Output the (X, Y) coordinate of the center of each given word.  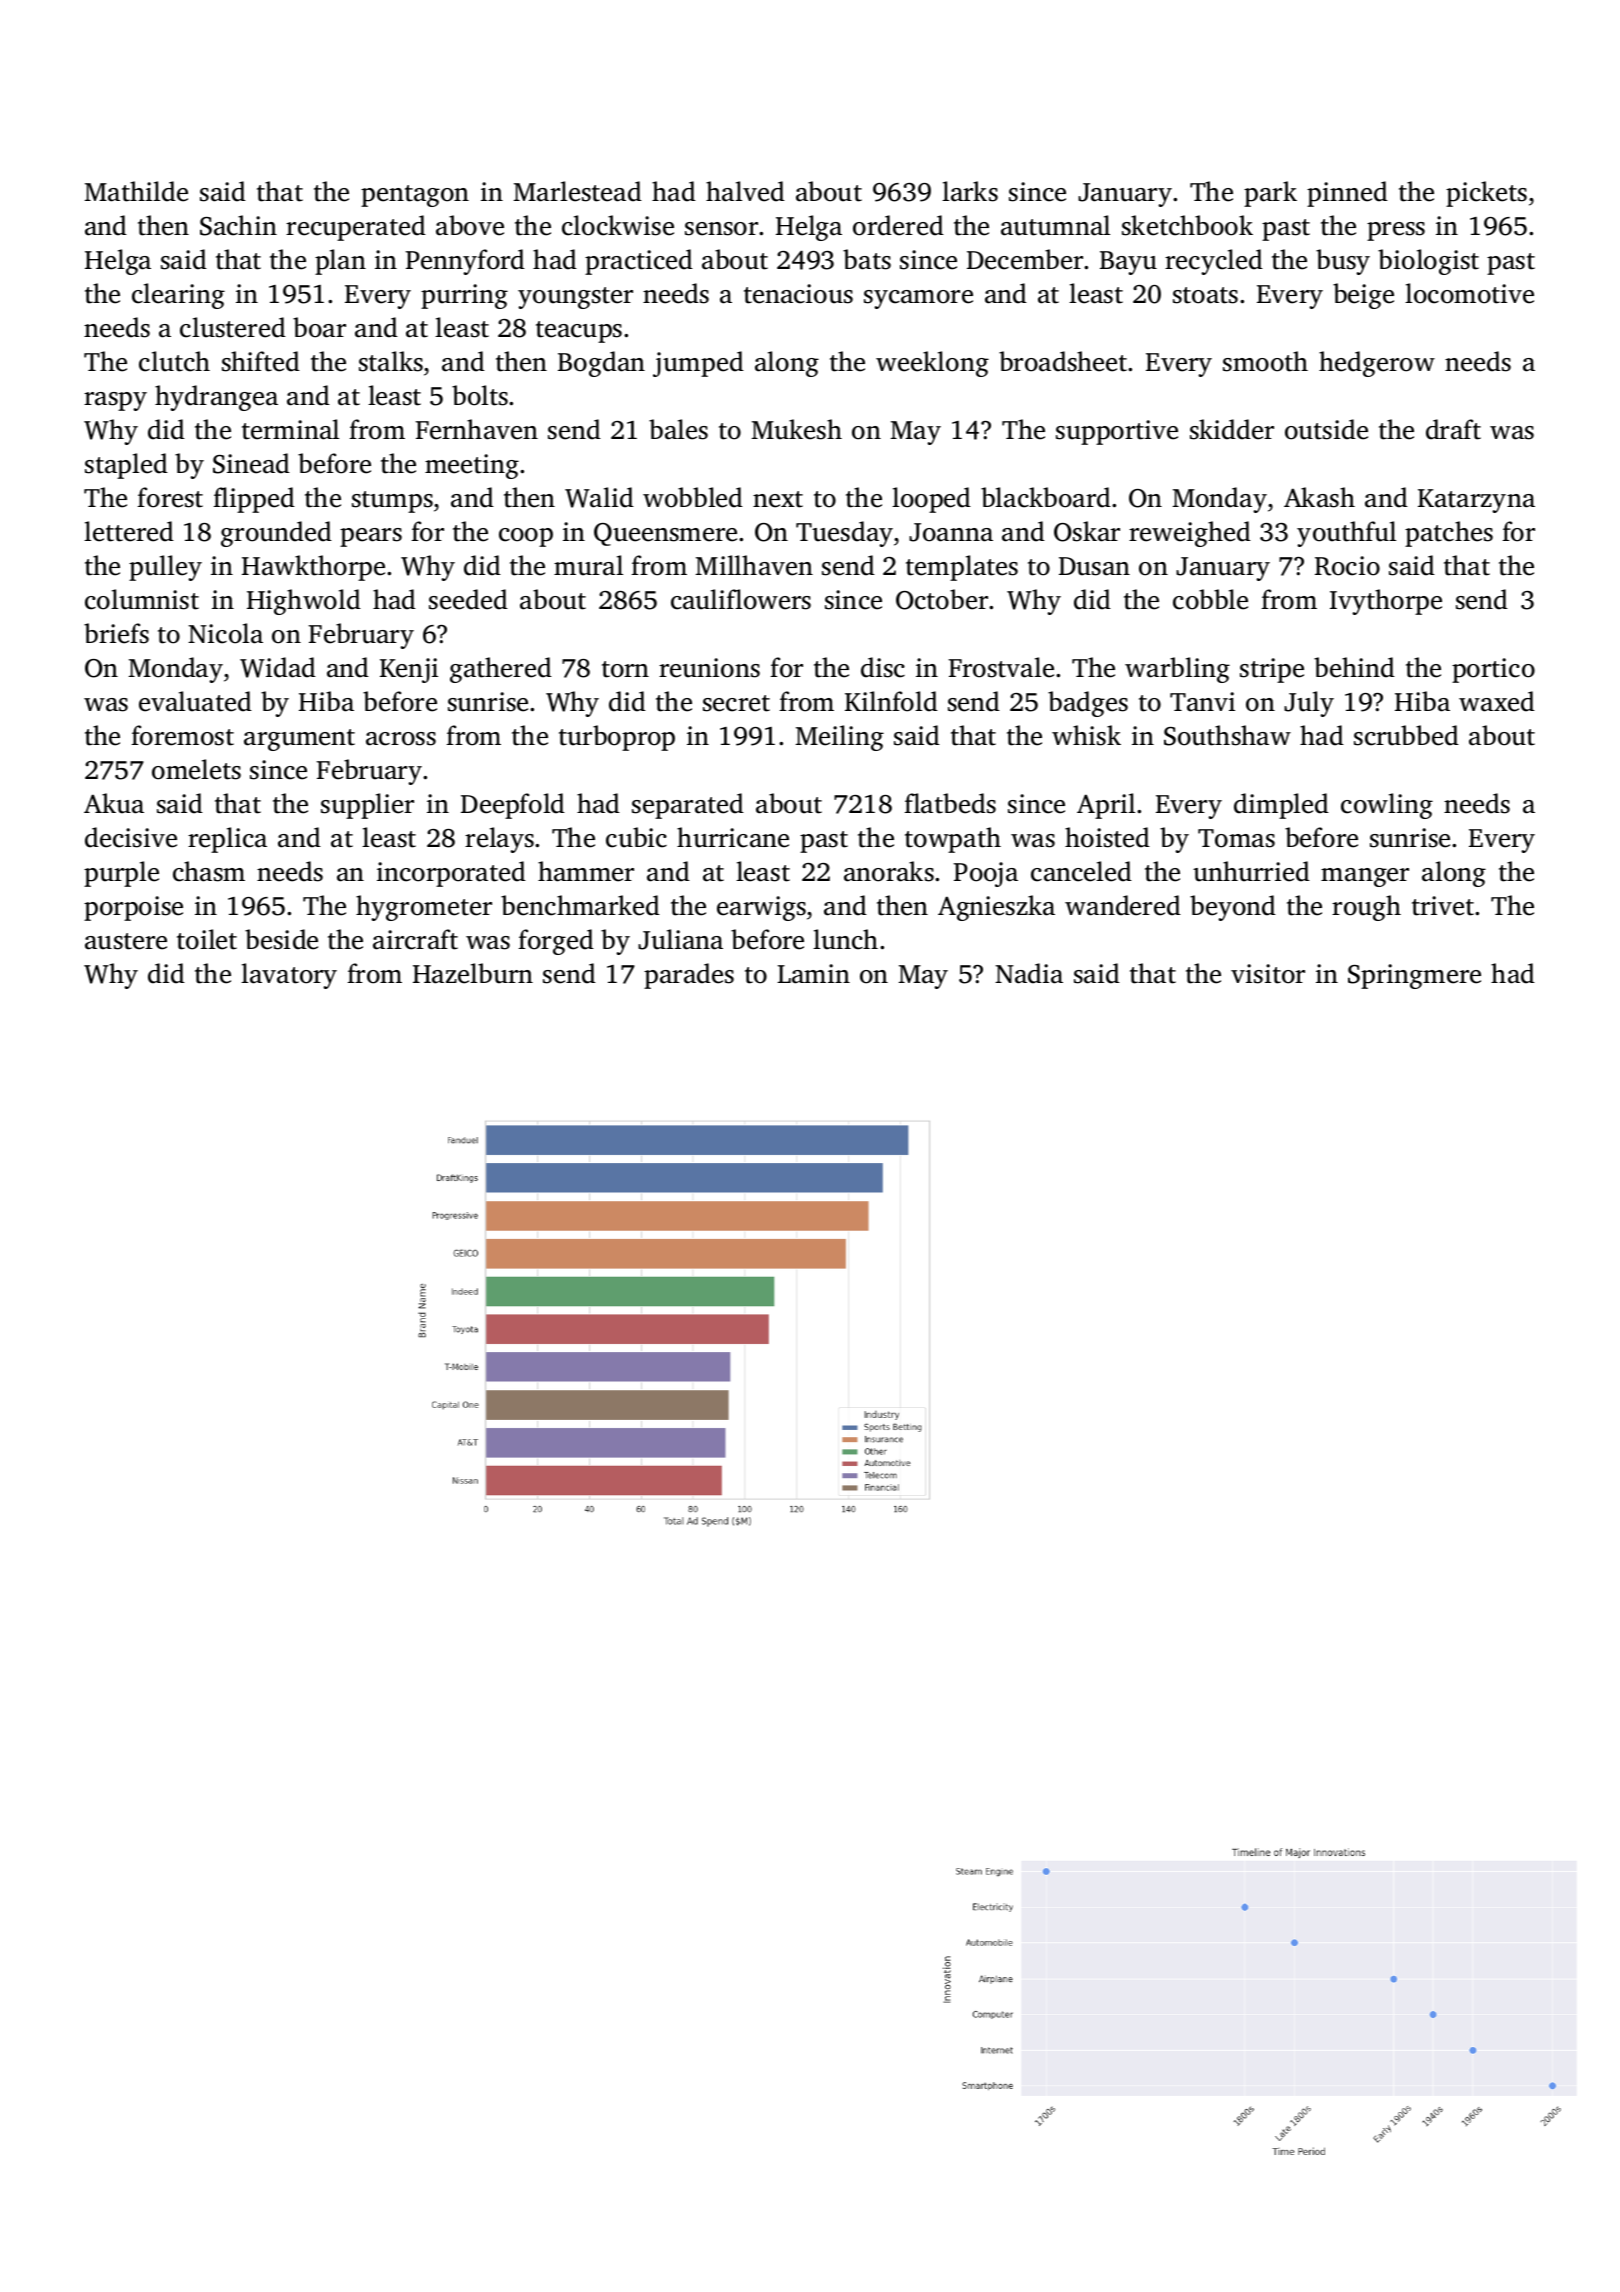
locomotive (1469, 293)
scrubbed (1406, 735)
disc (883, 667)
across (401, 739)
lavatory (289, 976)
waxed (1497, 701)
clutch (174, 361)
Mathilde (136, 191)
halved (745, 191)
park (1270, 194)
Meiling (840, 738)
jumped (698, 364)
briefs (116, 633)
